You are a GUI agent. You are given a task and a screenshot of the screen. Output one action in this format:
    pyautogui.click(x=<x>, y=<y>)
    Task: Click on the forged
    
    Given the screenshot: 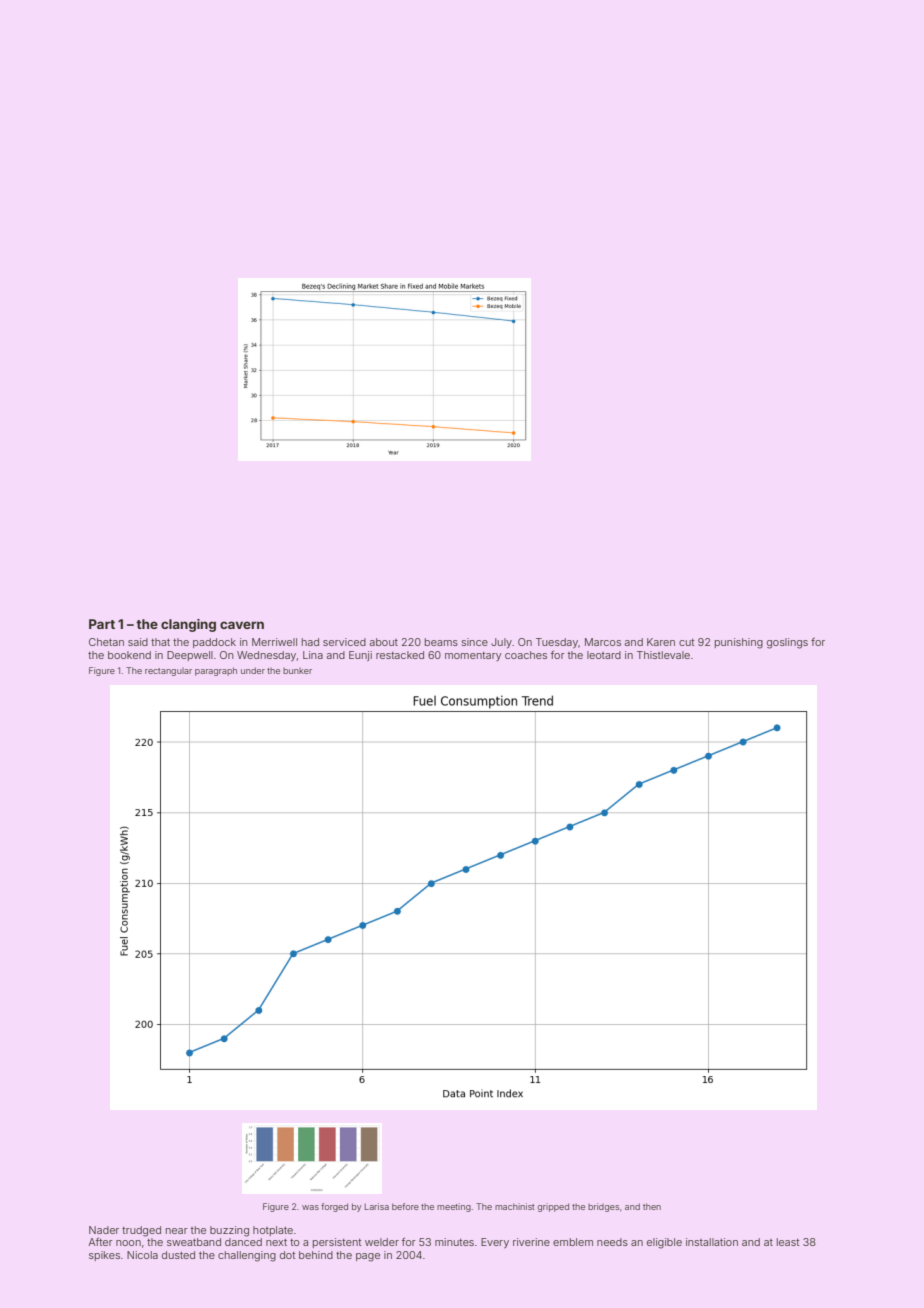 What is the action you would take?
    pyautogui.click(x=334, y=1207)
